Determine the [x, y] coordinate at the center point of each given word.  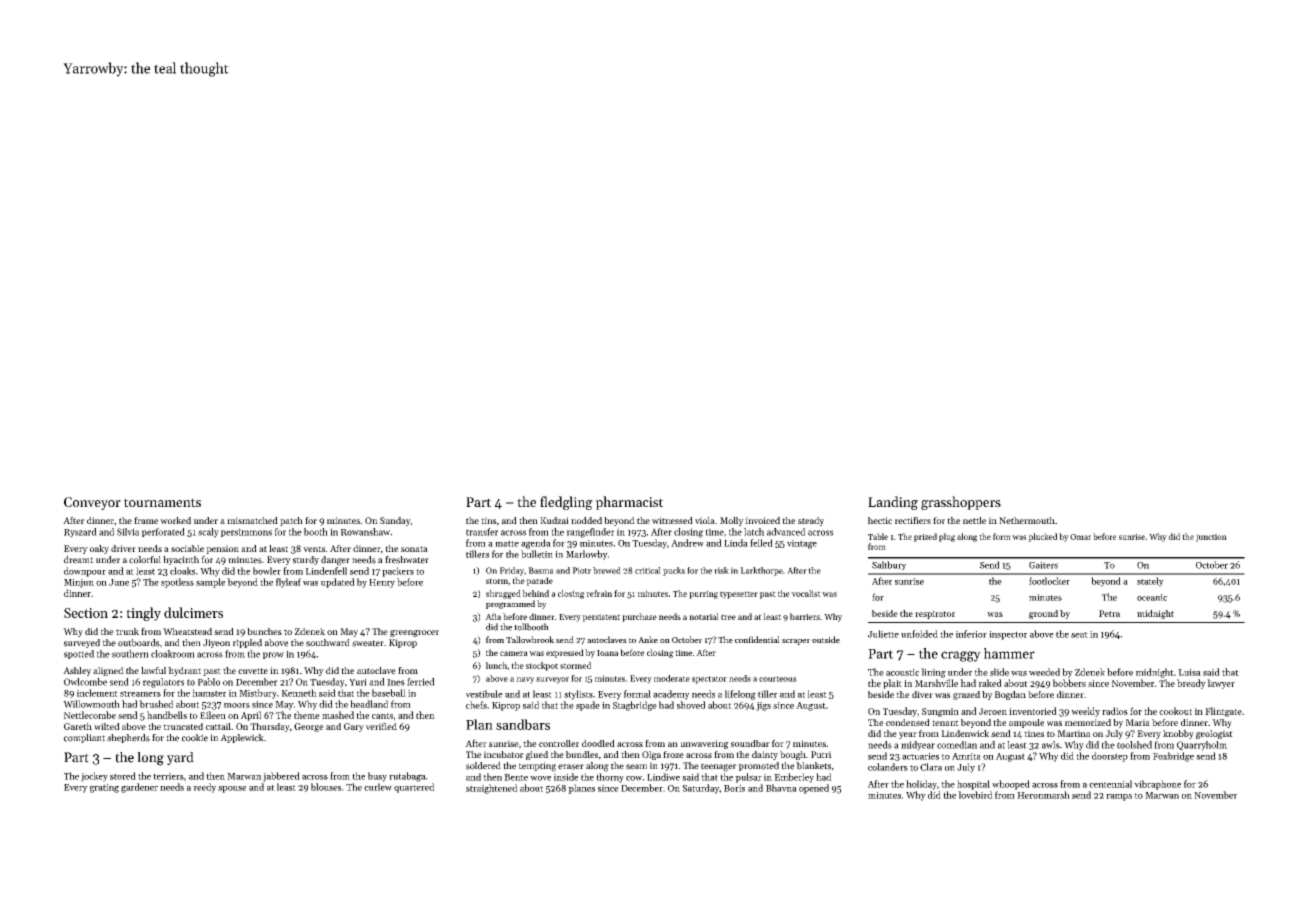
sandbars [523, 724]
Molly [732, 521]
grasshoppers [961, 503]
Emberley [794, 778]
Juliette [883, 634]
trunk [127, 631]
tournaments [162, 502]
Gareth [78, 726]
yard [180, 758]
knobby [1178, 734]
